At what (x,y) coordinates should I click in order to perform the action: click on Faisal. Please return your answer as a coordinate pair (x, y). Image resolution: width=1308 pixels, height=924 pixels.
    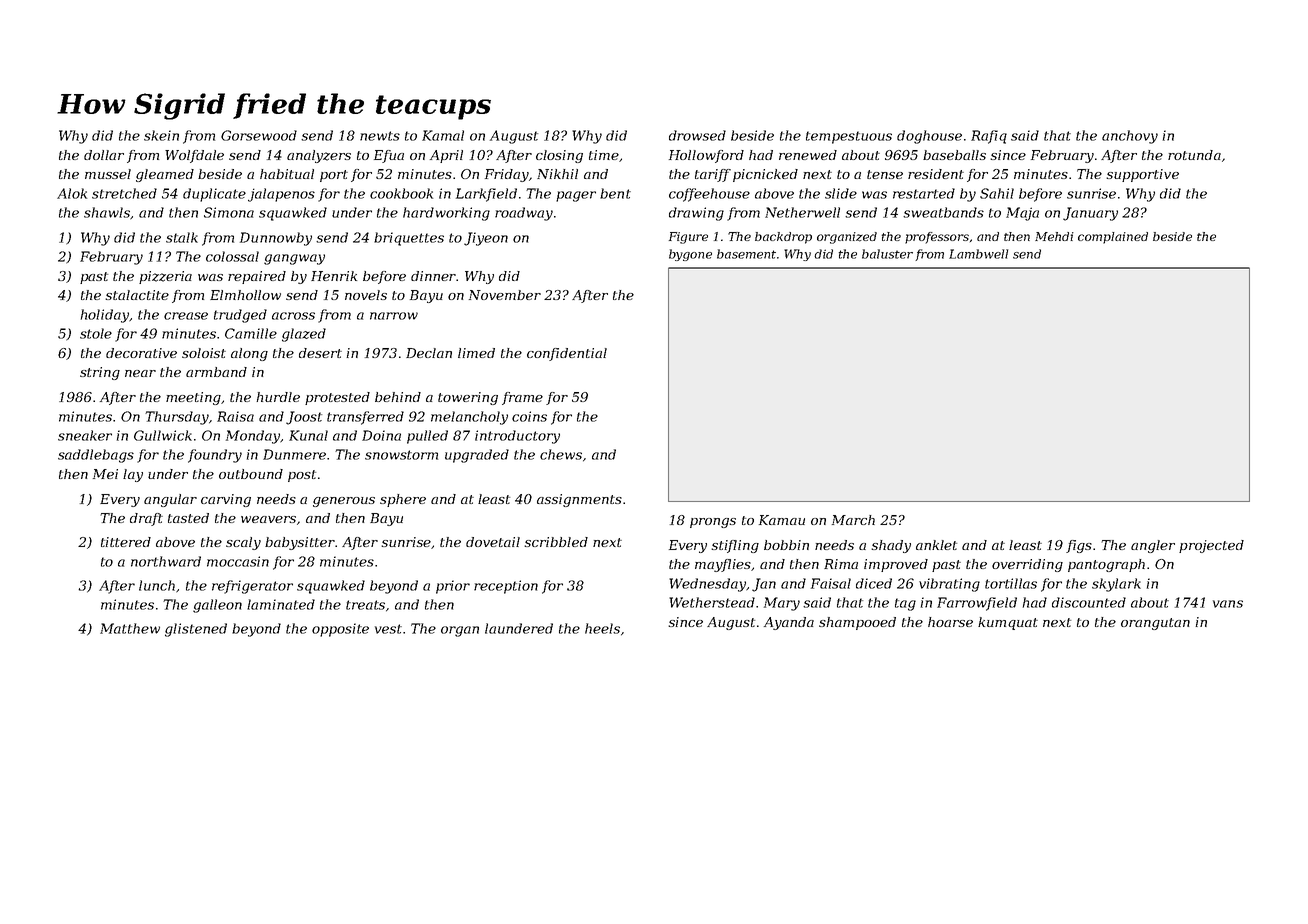
    Looking at the image, I should click on (831, 583).
